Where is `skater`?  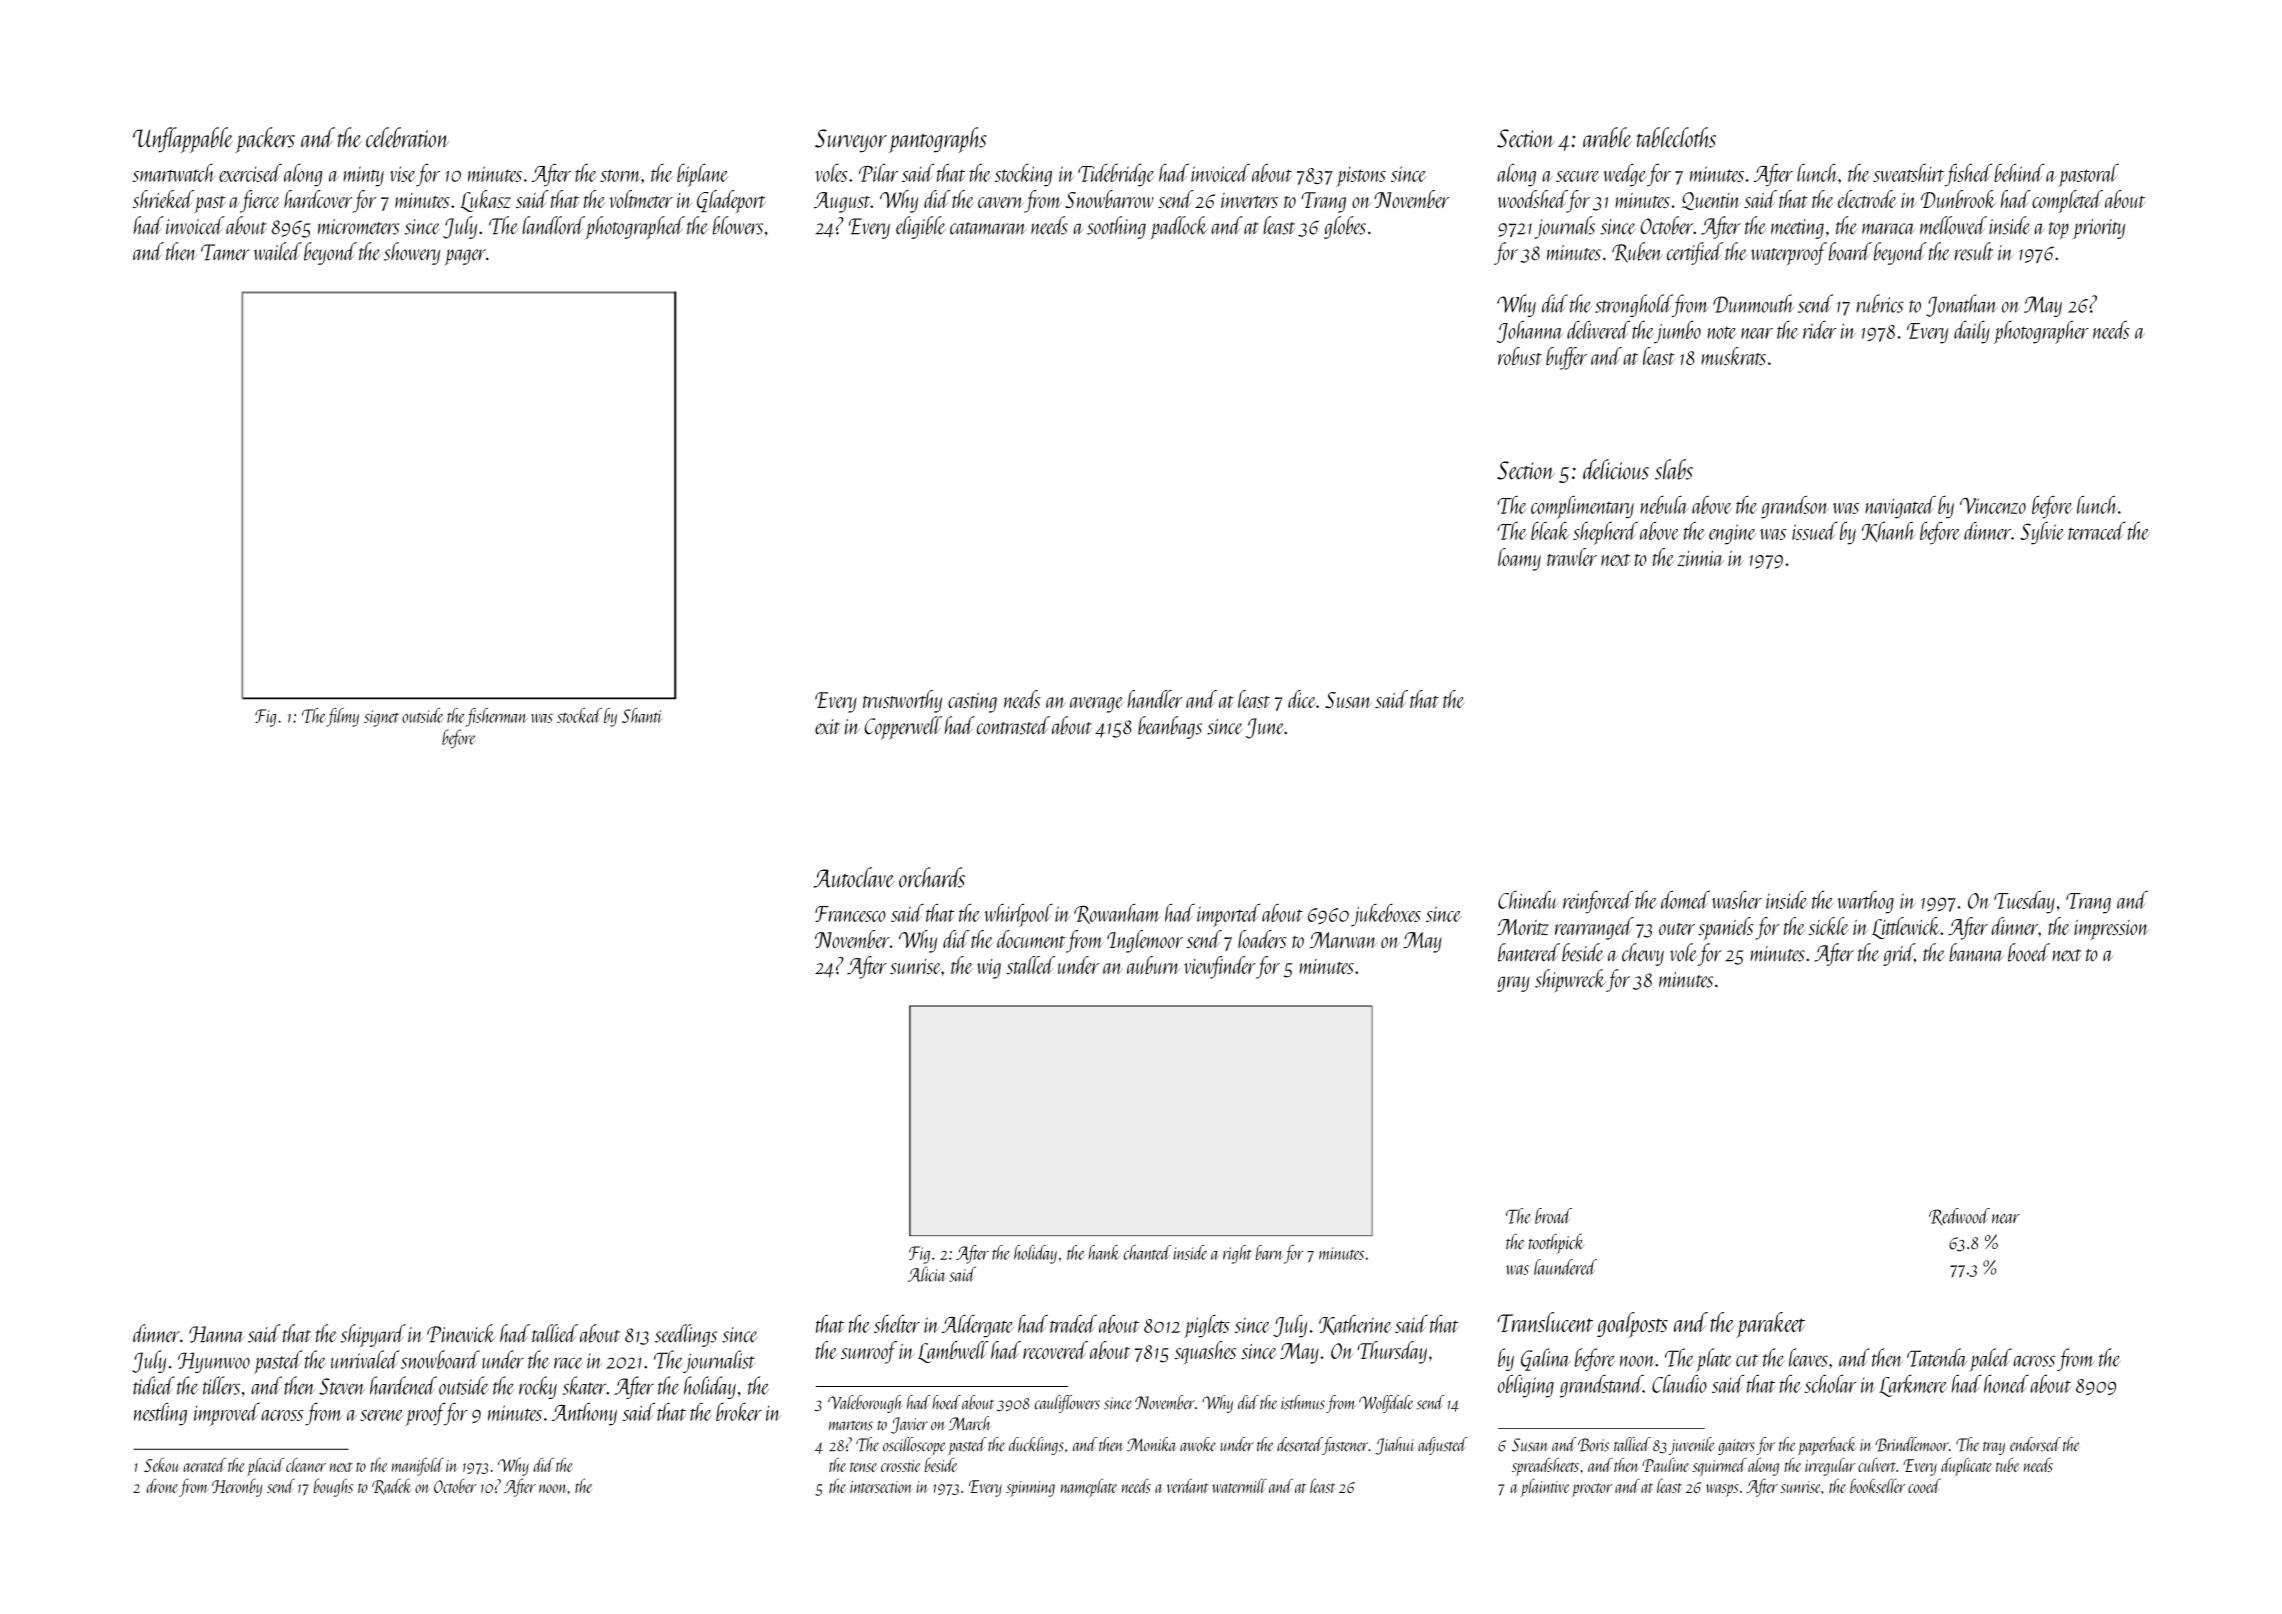 skater is located at coordinates (585, 1385).
